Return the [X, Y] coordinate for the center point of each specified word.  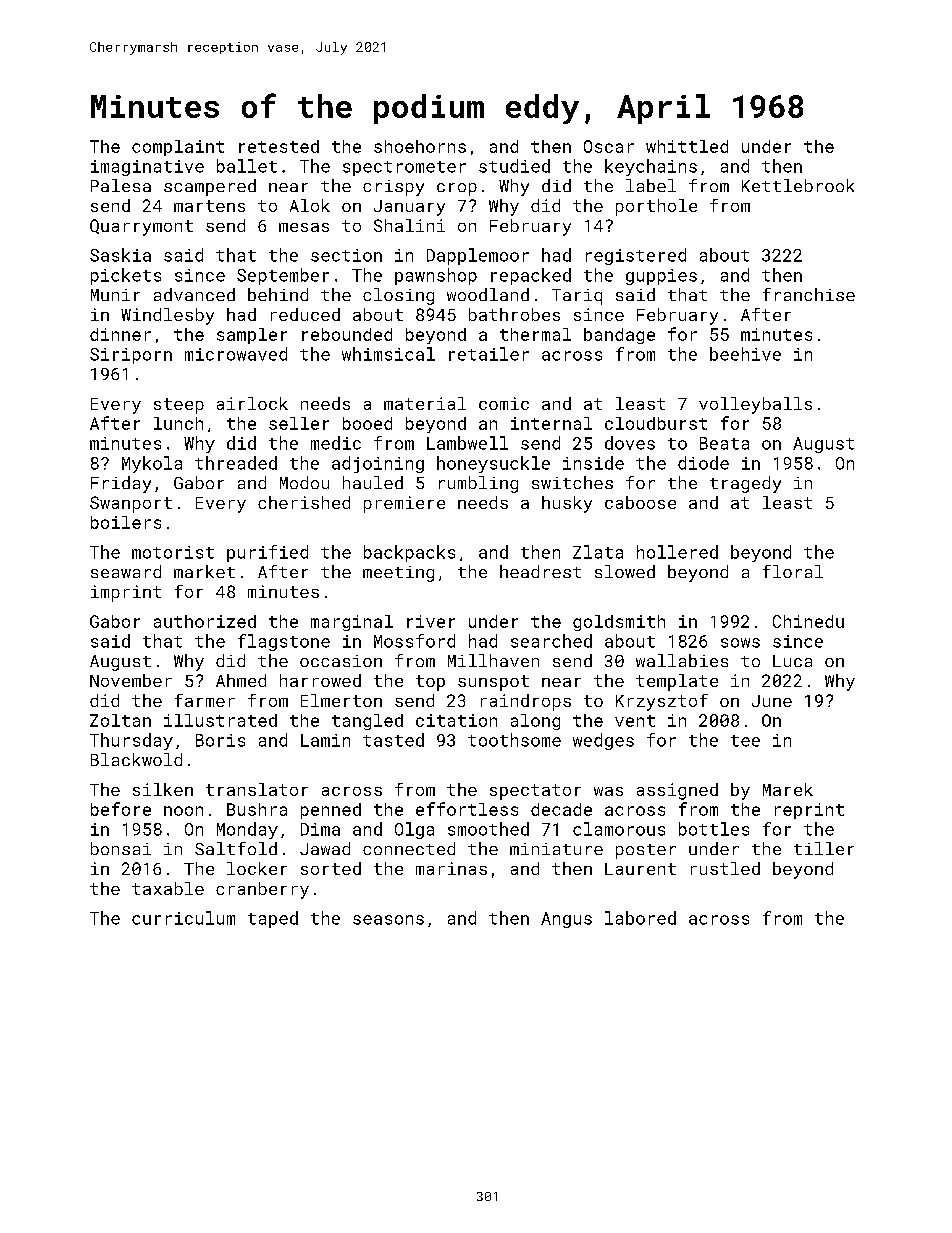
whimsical [388, 354]
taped [273, 919]
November [131, 680]
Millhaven [493, 660]
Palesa [121, 185]
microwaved [236, 354]
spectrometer [404, 168]
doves [630, 443]
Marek [788, 789]
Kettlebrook [798, 185]
